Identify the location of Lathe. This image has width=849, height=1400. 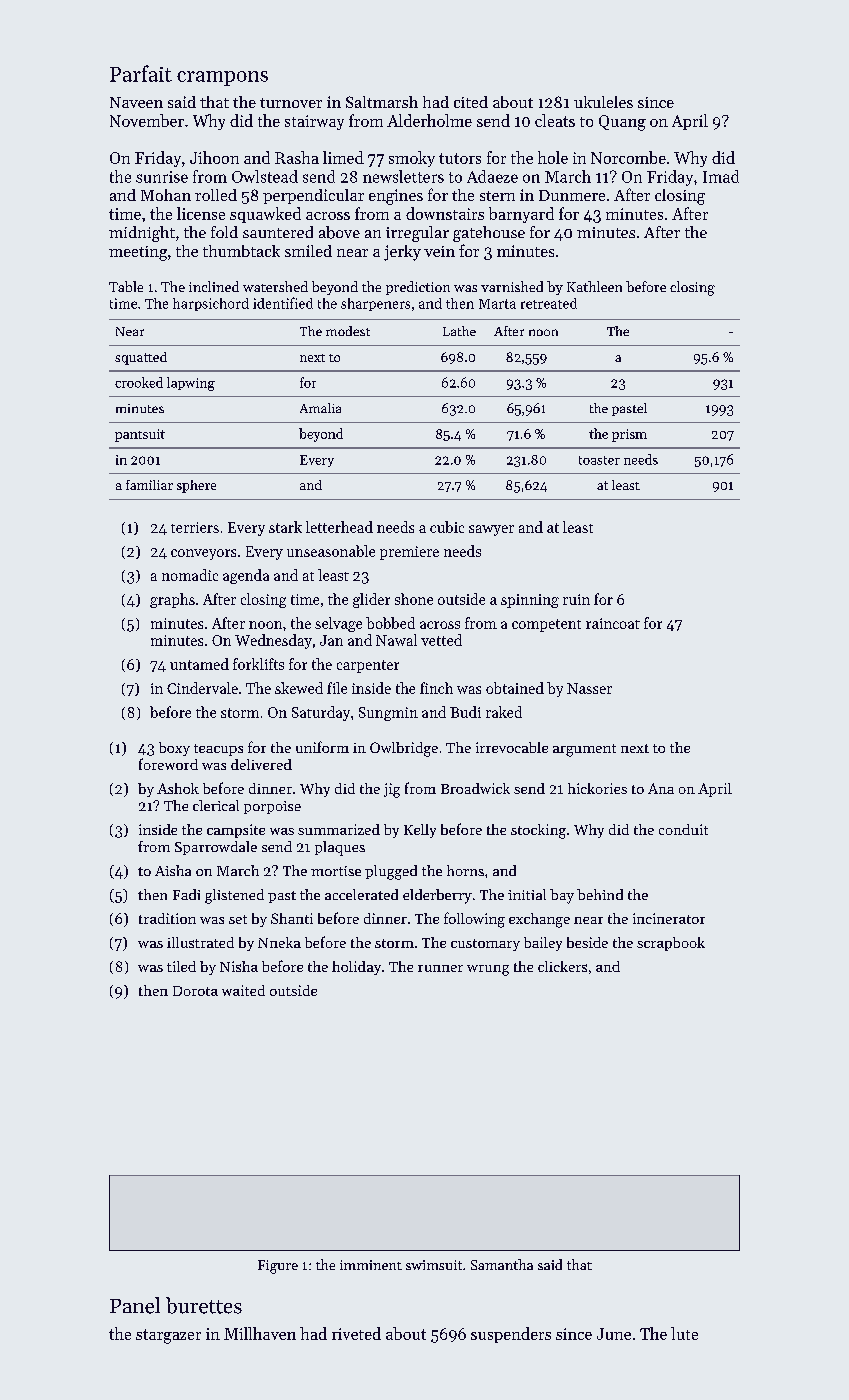
(459, 331).
